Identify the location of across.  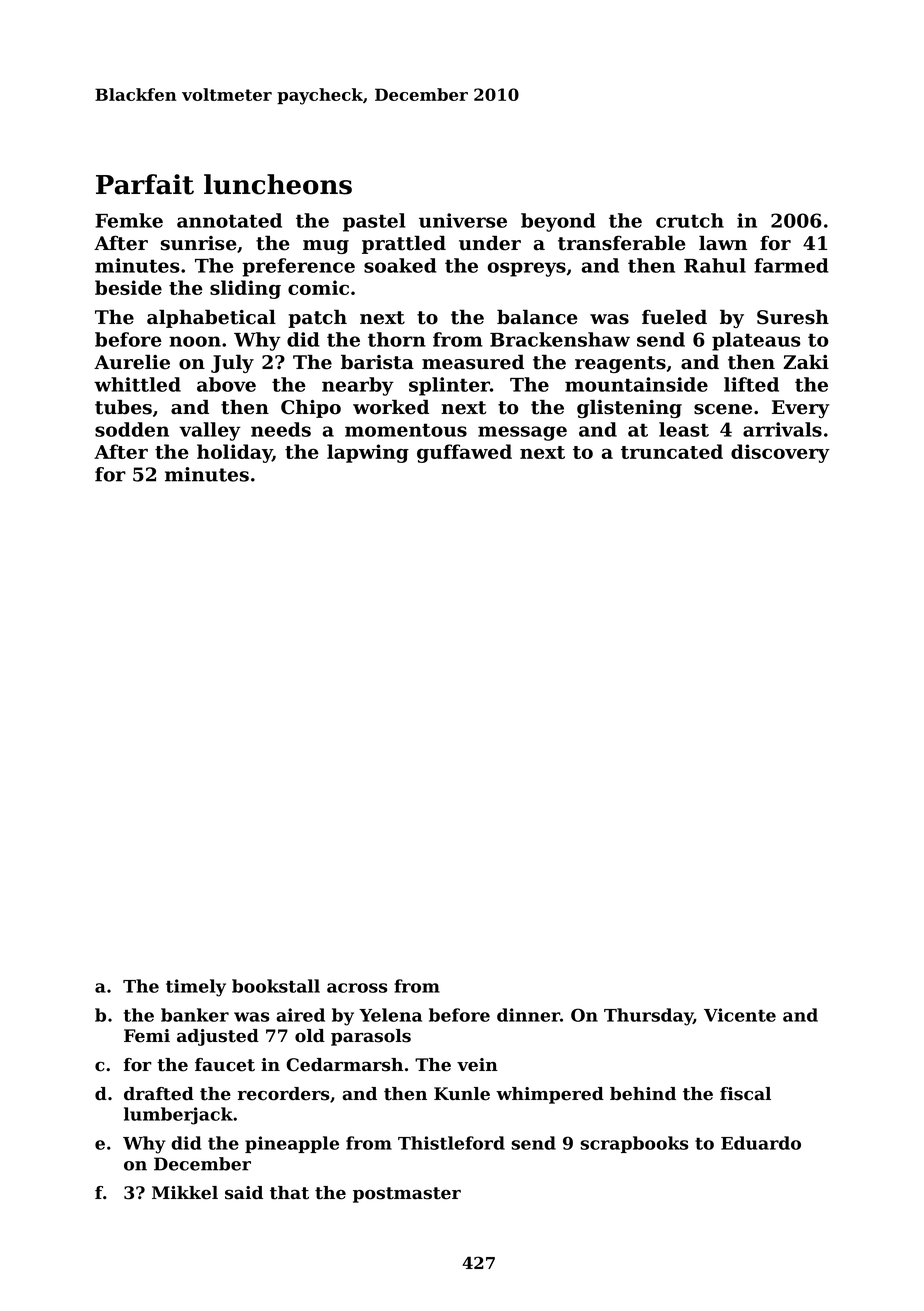
(357, 988).
